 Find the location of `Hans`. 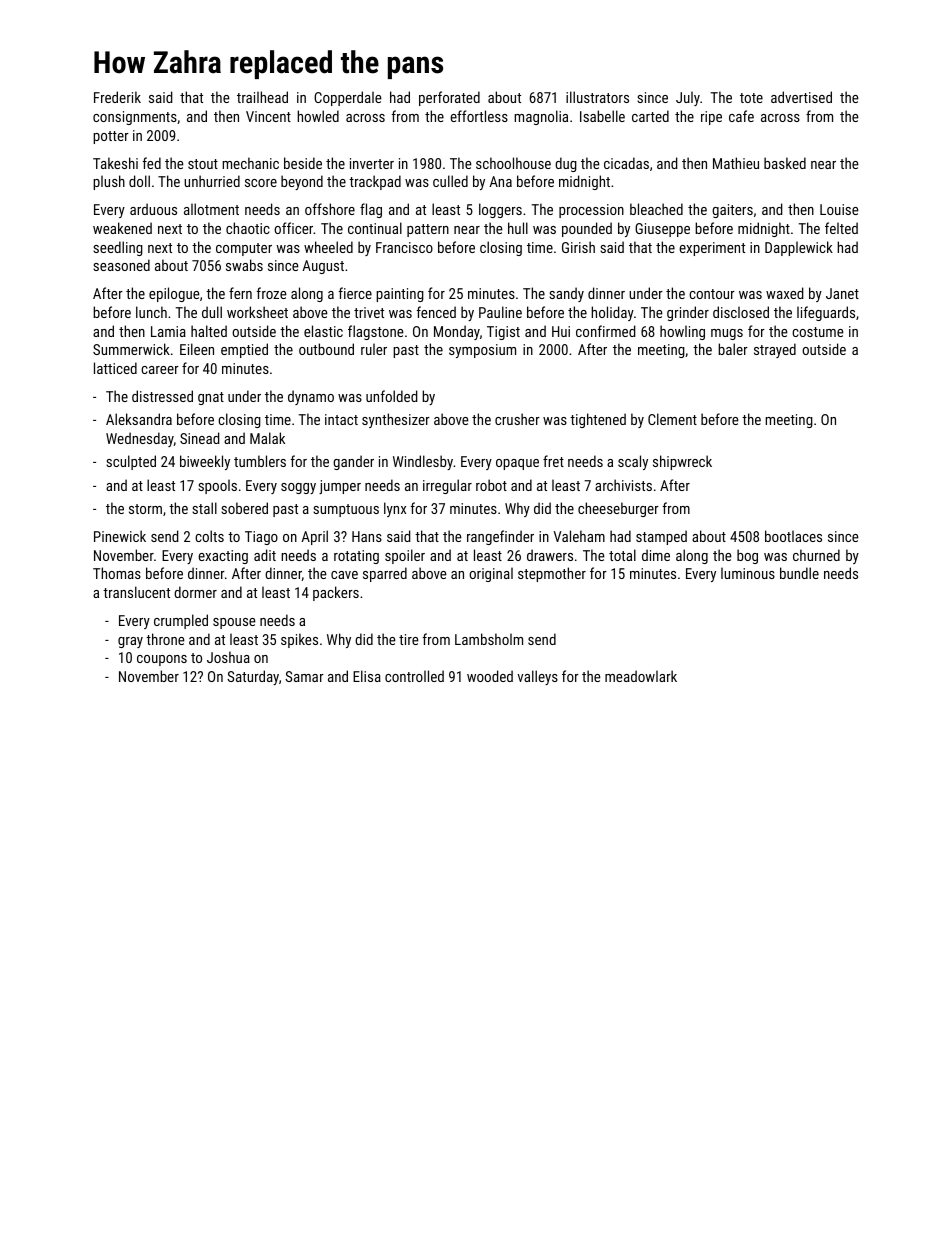

Hans is located at coordinates (367, 536).
